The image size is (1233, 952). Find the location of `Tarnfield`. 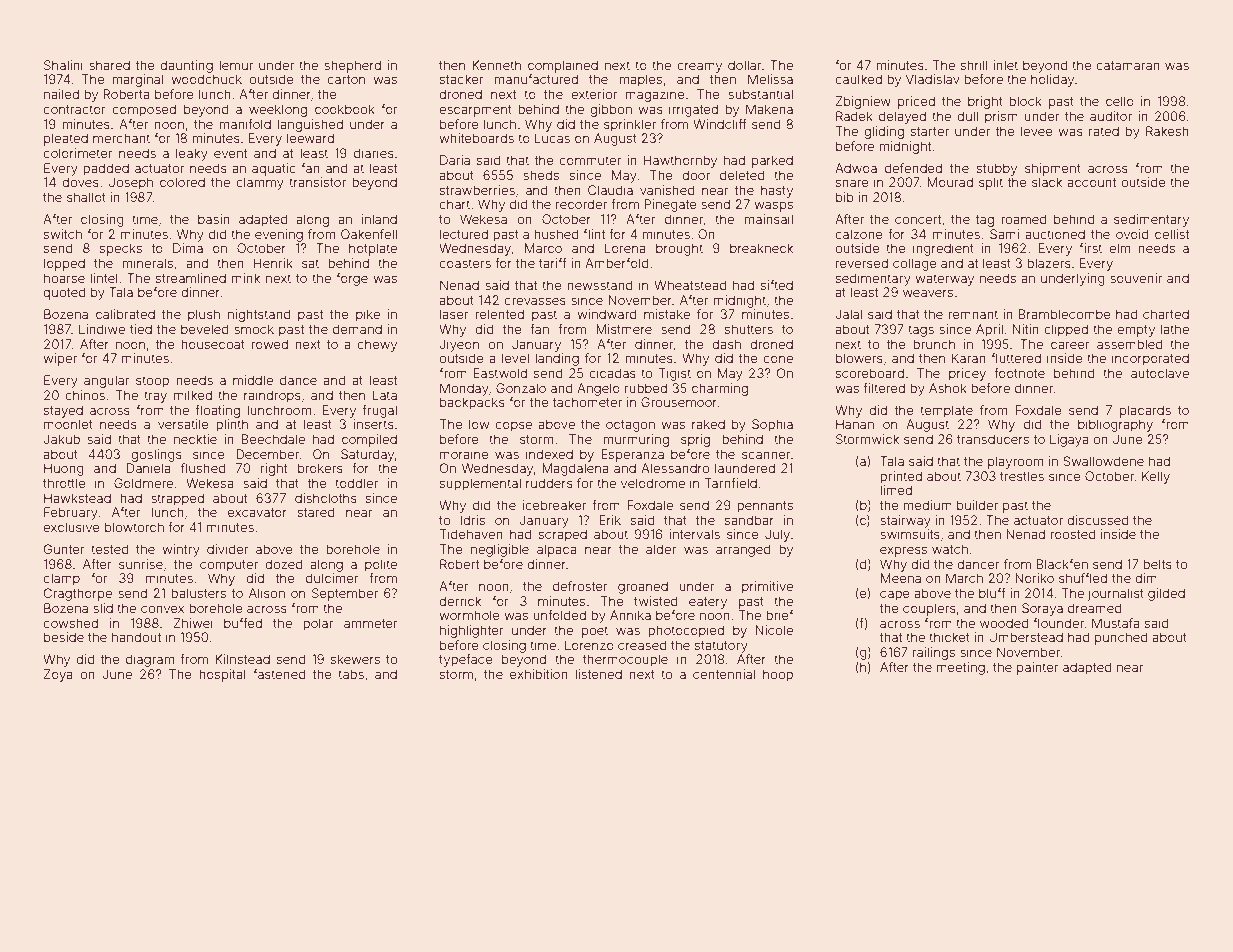

Tarnfield is located at coordinates (731, 483).
